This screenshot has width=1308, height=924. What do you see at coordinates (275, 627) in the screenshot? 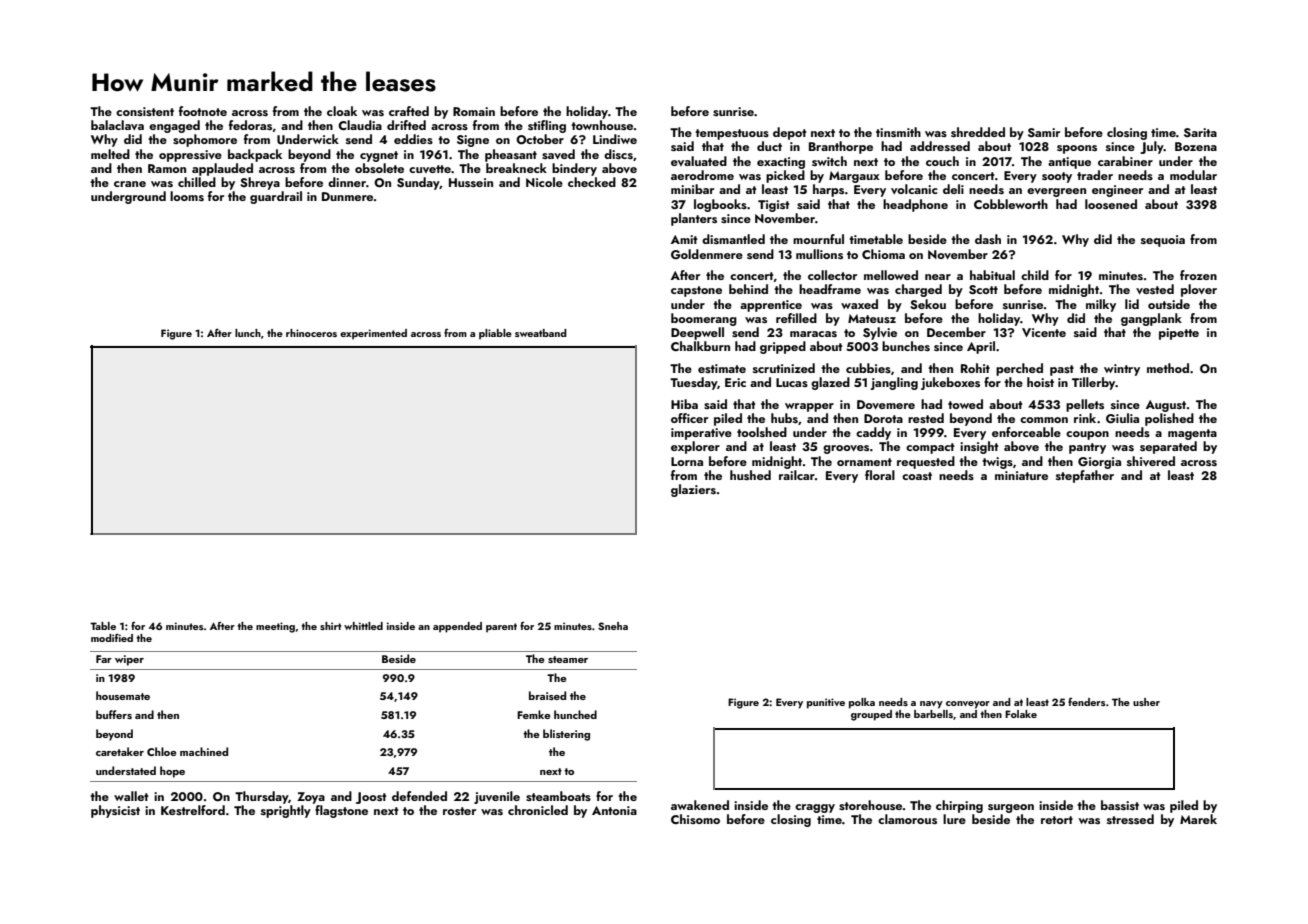
I see `meeting` at bounding box center [275, 627].
